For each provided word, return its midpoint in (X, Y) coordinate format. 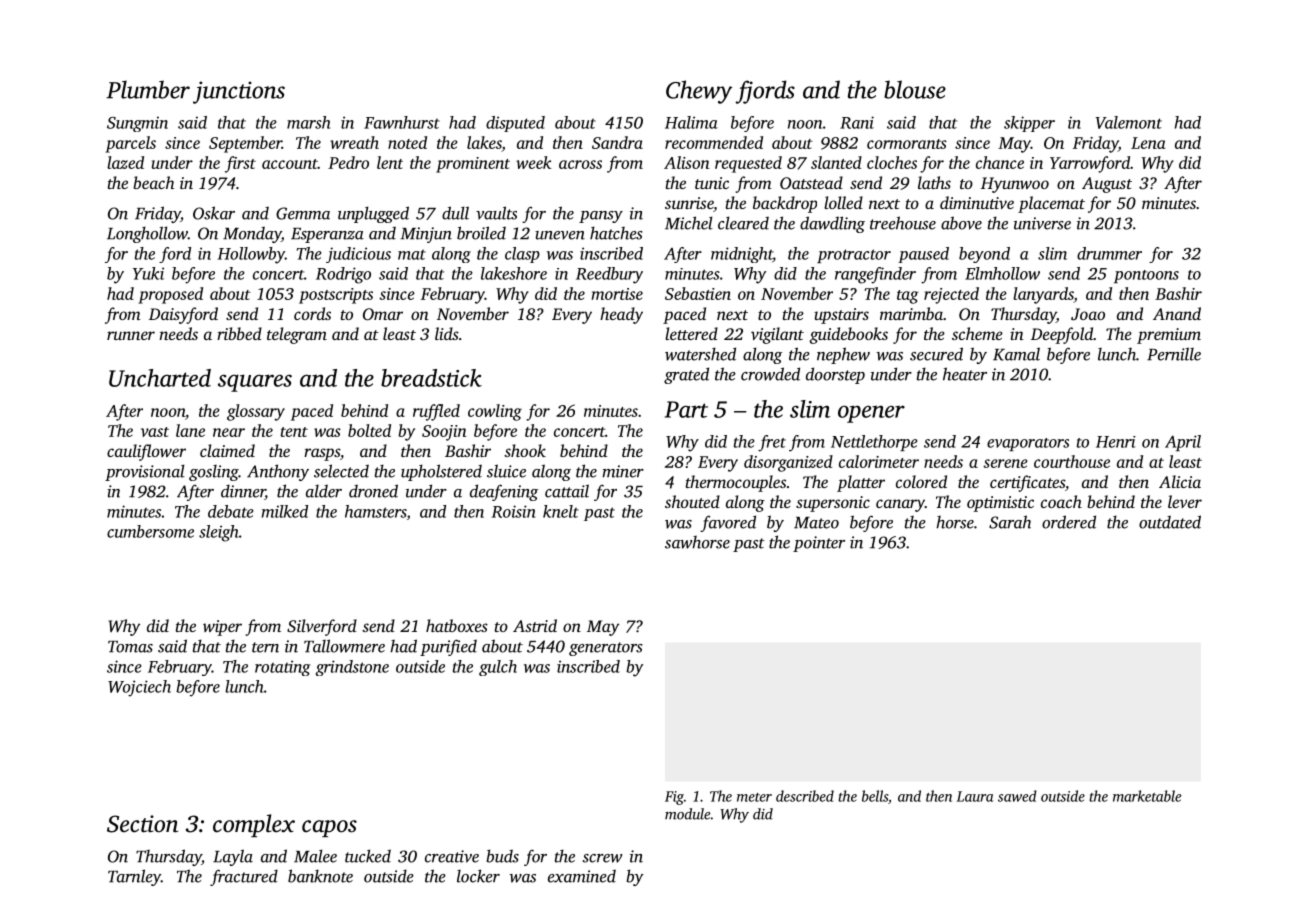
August (1107, 185)
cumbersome (150, 531)
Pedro (348, 162)
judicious (358, 255)
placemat (1051, 204)
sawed (1017, 796)
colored (921, 481)
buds (502, 856)
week (533, 162)
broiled (481, 233)
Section (142, 824)
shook (525, 450)
